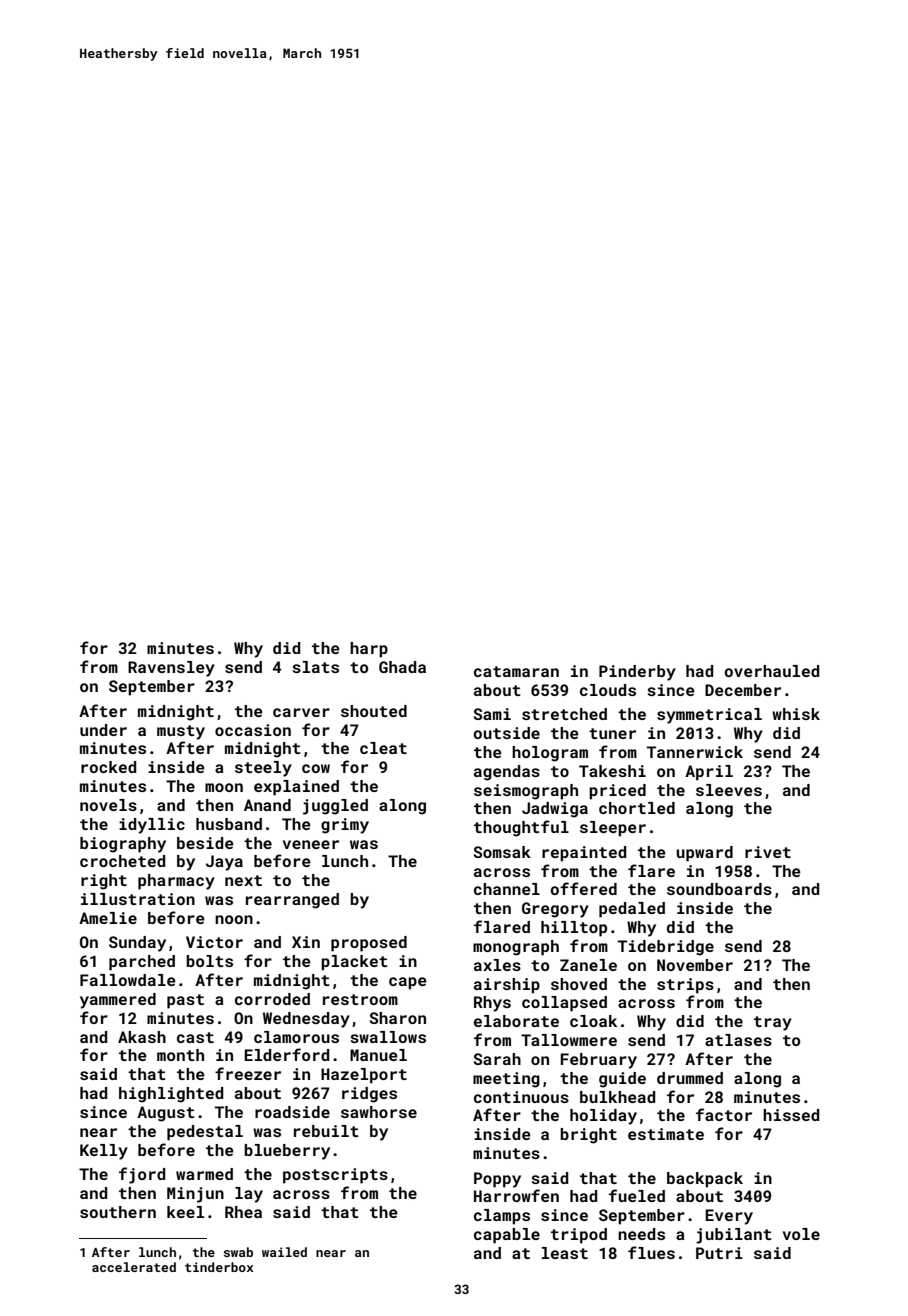 This screenshot has width=908, height=1316. Describe the element at coordinates (134, 1267) in the screenshot. I see `accelerated` at that location.
